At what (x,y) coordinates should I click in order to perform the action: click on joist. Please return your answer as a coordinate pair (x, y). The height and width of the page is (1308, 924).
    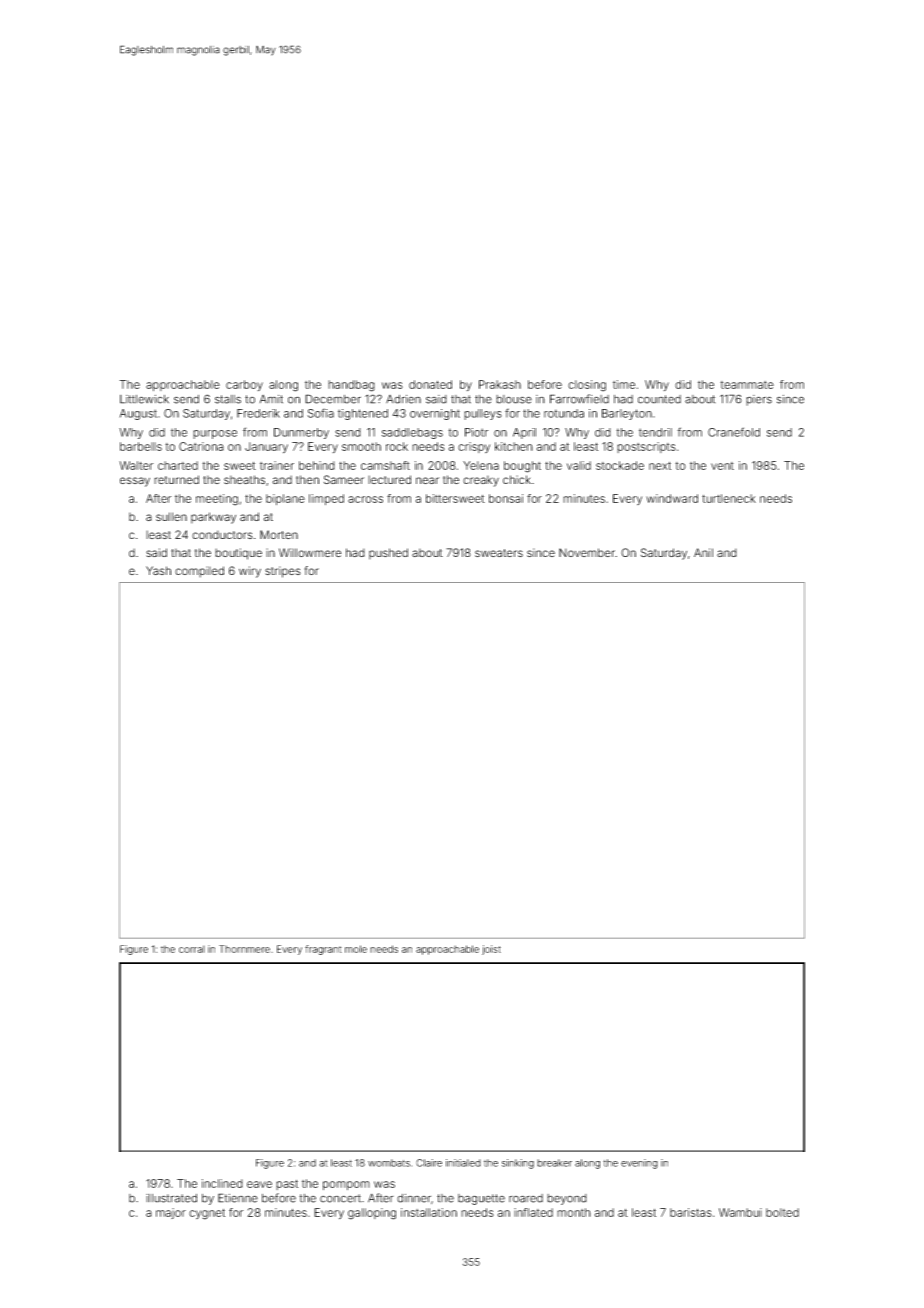
    Looking at the image, I should click on (491, 950).
